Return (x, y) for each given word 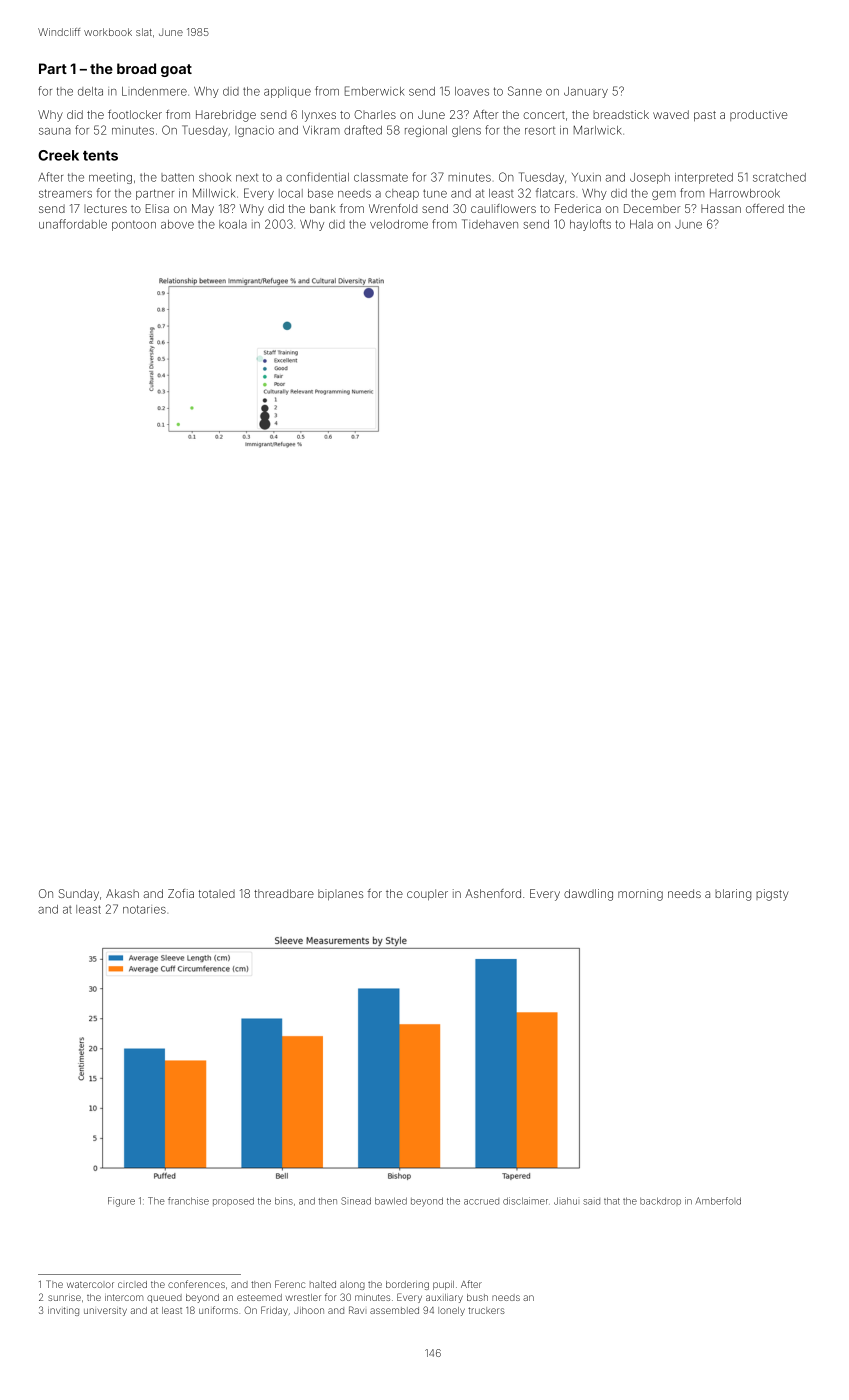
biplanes (340, 895)
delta (90, 91)
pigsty (772, 895)
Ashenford (493, 893)
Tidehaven (490, 224)
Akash (122, 893)
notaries (144, 909)
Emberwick (375, 91)
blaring (733, 895)
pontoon (134, 225)
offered (765, 208)
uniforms (218, 1310)
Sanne (525, 91)
